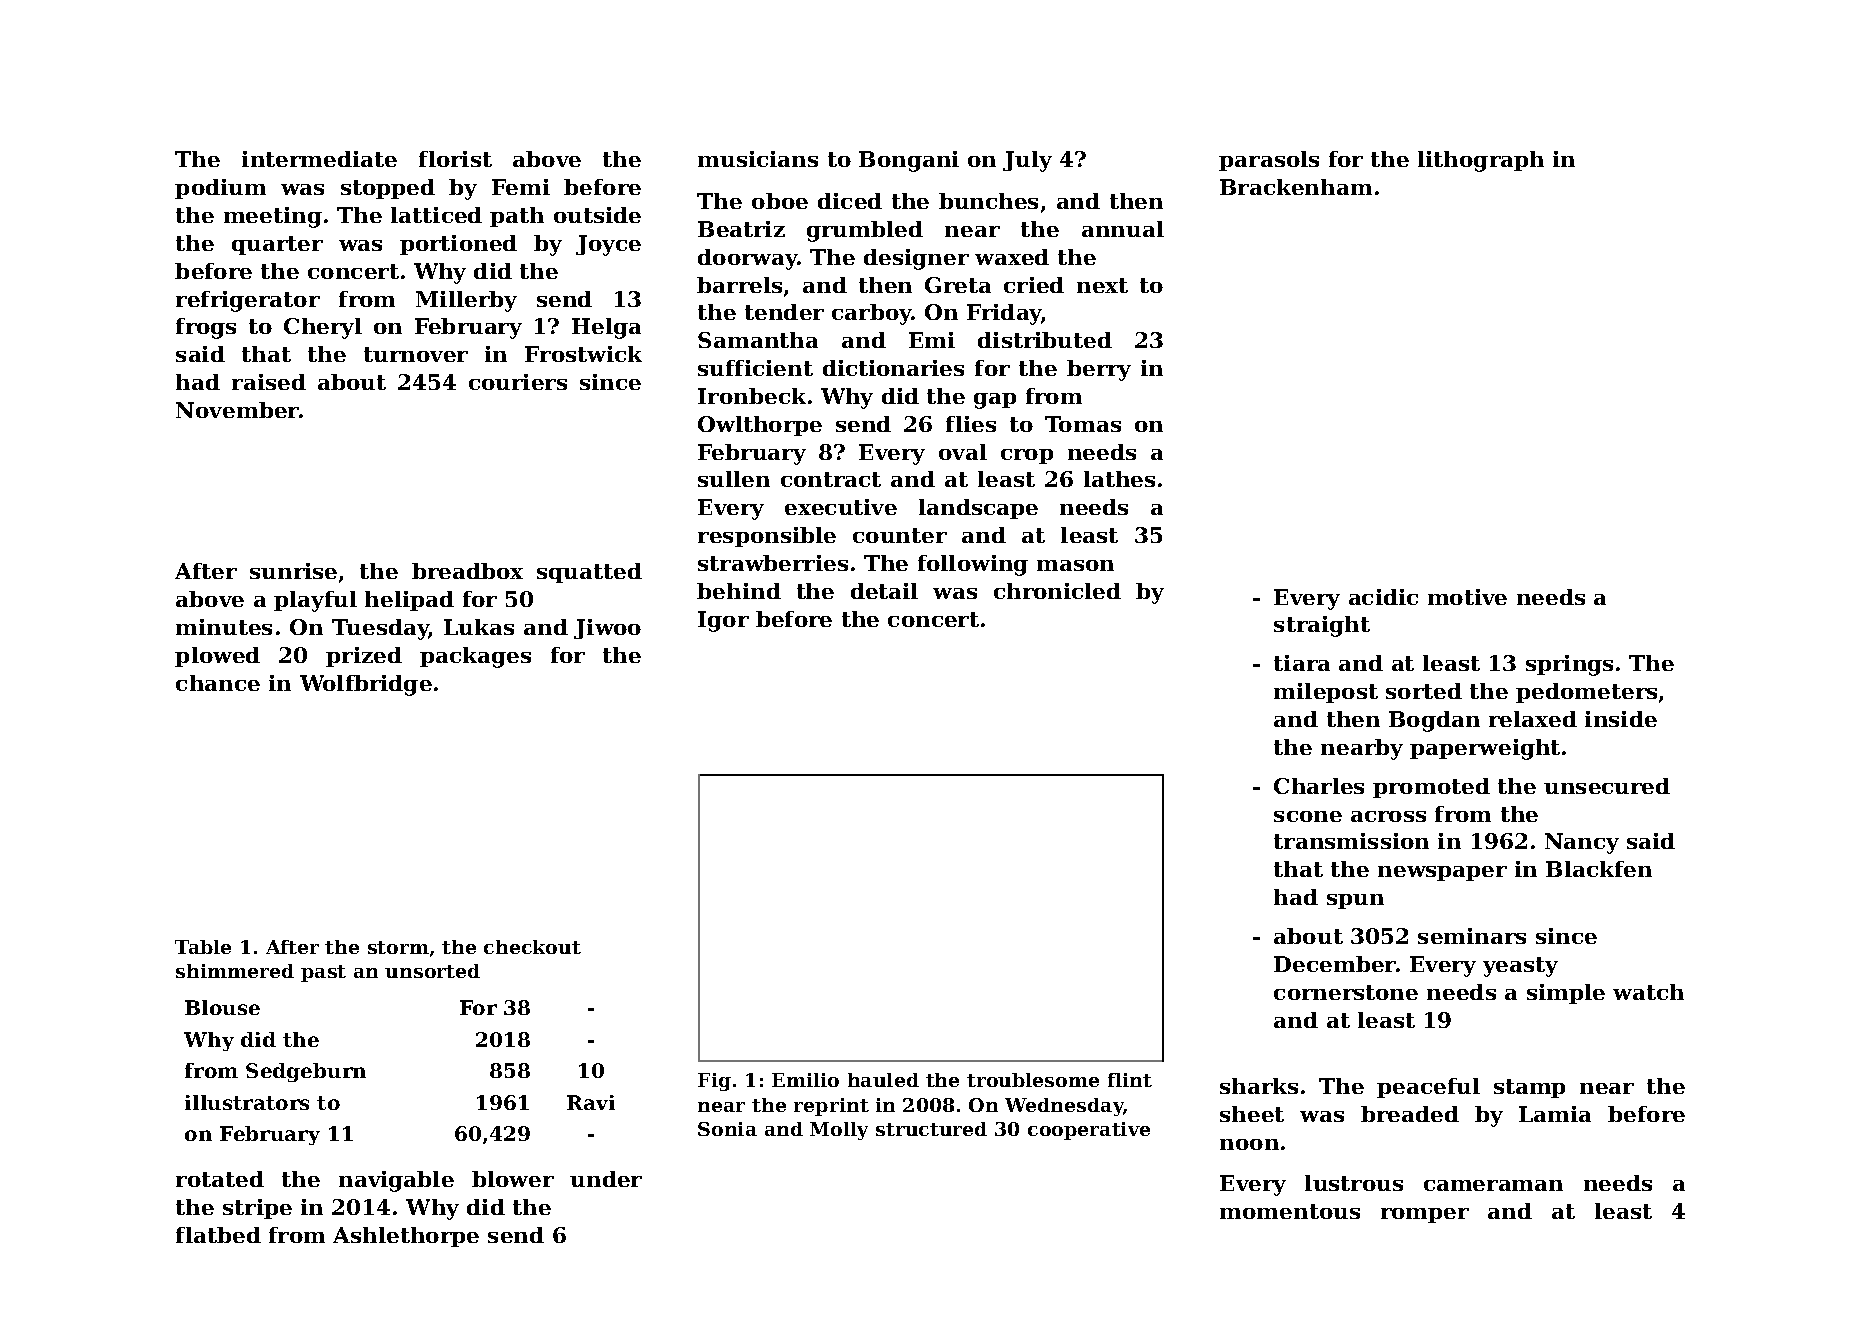  Describe the element at coordinates (1383, 597) in the screenshot. I see `acidic` at that location.
